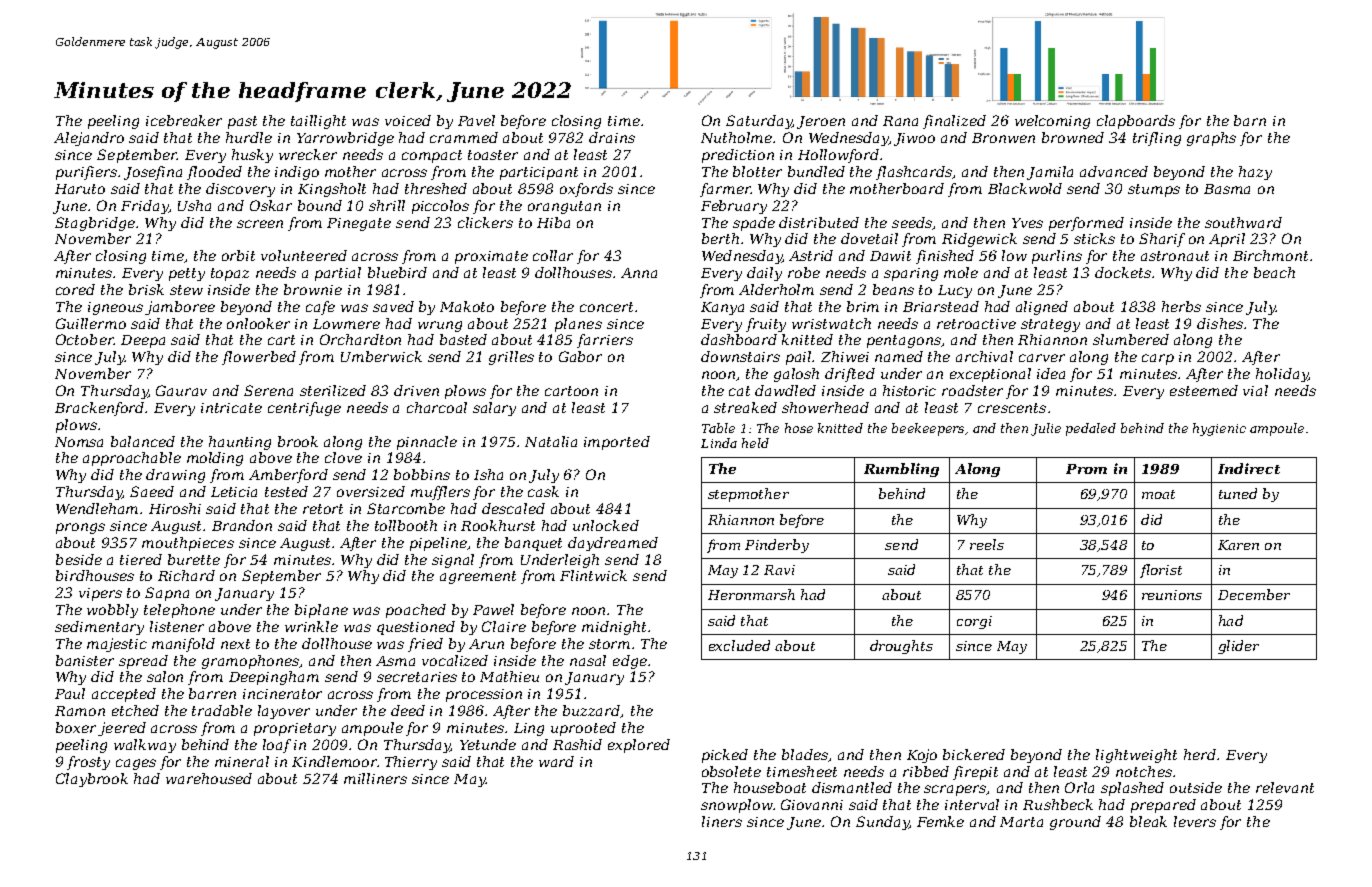 The height and width of the screenshot is (887, 1372). I want to click on Alejandro, so click(89, 139).
